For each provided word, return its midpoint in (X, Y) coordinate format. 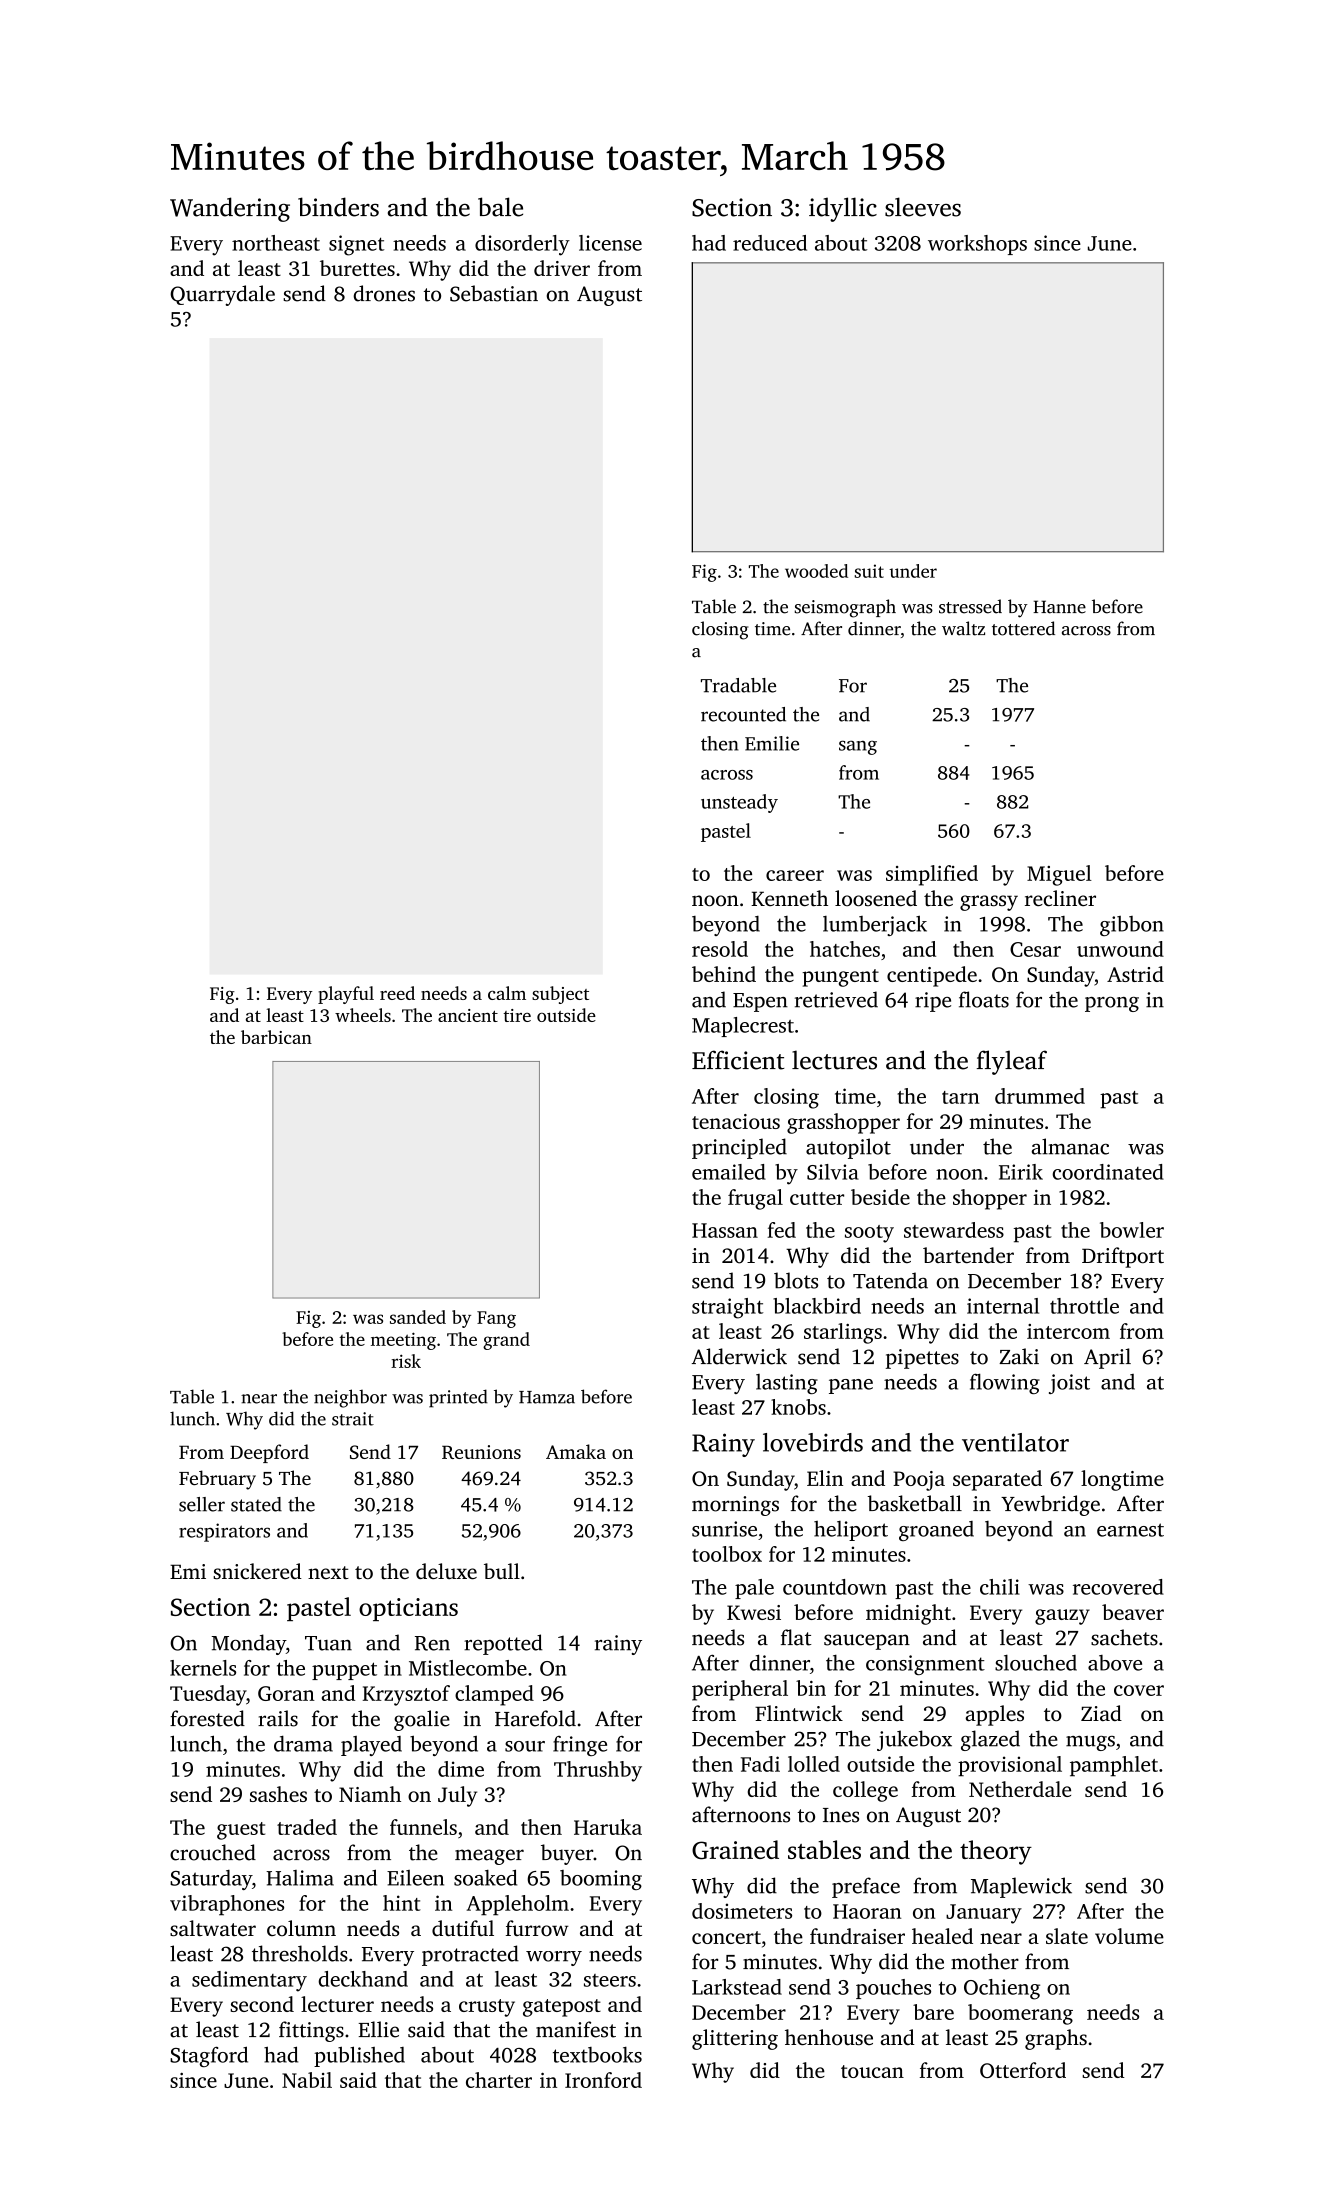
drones (384, 293)
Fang (496, 1319)
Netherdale (1020, 1789)
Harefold (535, 1718)
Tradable (738, 685)
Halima (300, 1878)
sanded (418, 1317)
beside (880, 1197)
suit (869, 571)
